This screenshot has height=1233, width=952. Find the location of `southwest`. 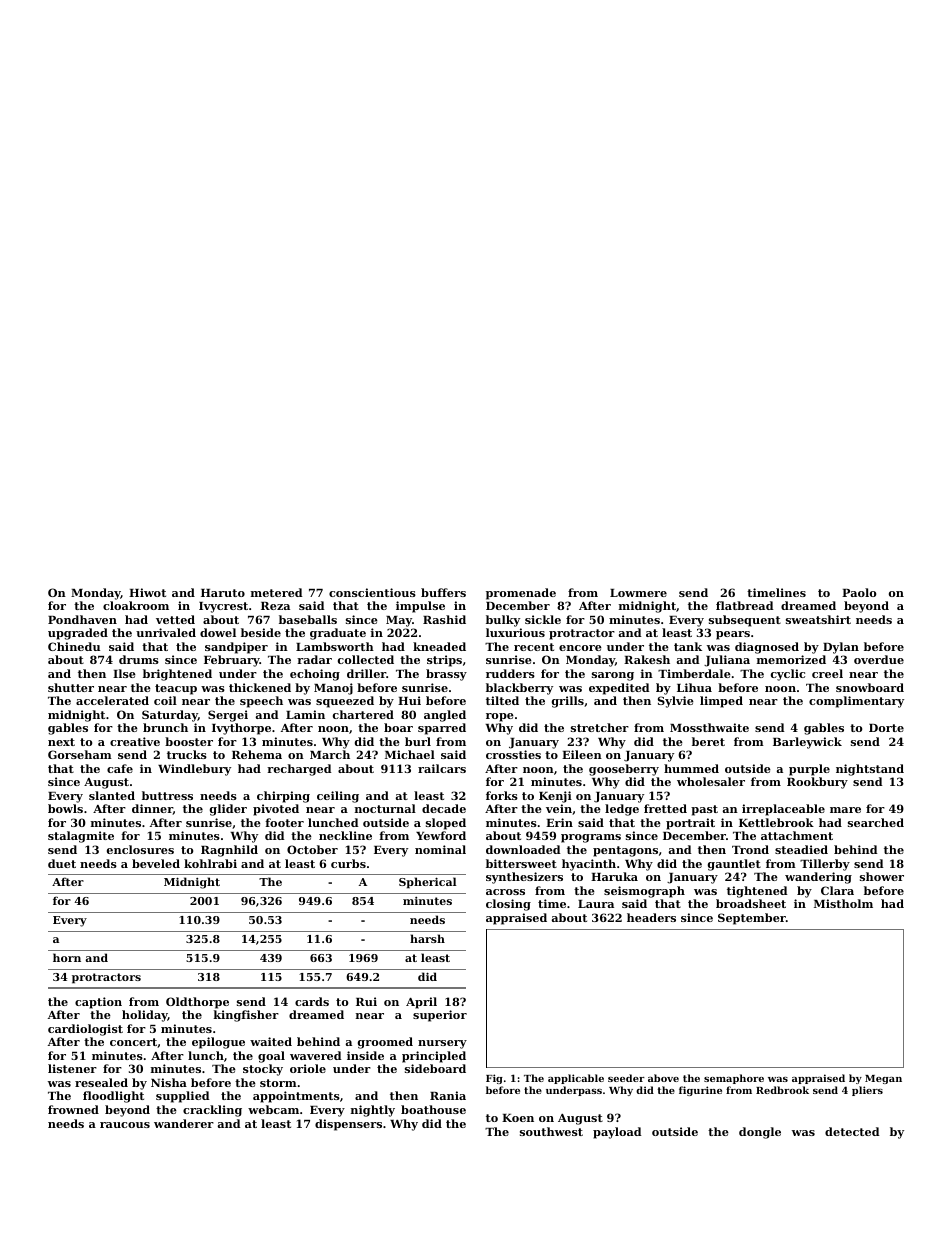

southwest is located at coordinates (551, 1131).
